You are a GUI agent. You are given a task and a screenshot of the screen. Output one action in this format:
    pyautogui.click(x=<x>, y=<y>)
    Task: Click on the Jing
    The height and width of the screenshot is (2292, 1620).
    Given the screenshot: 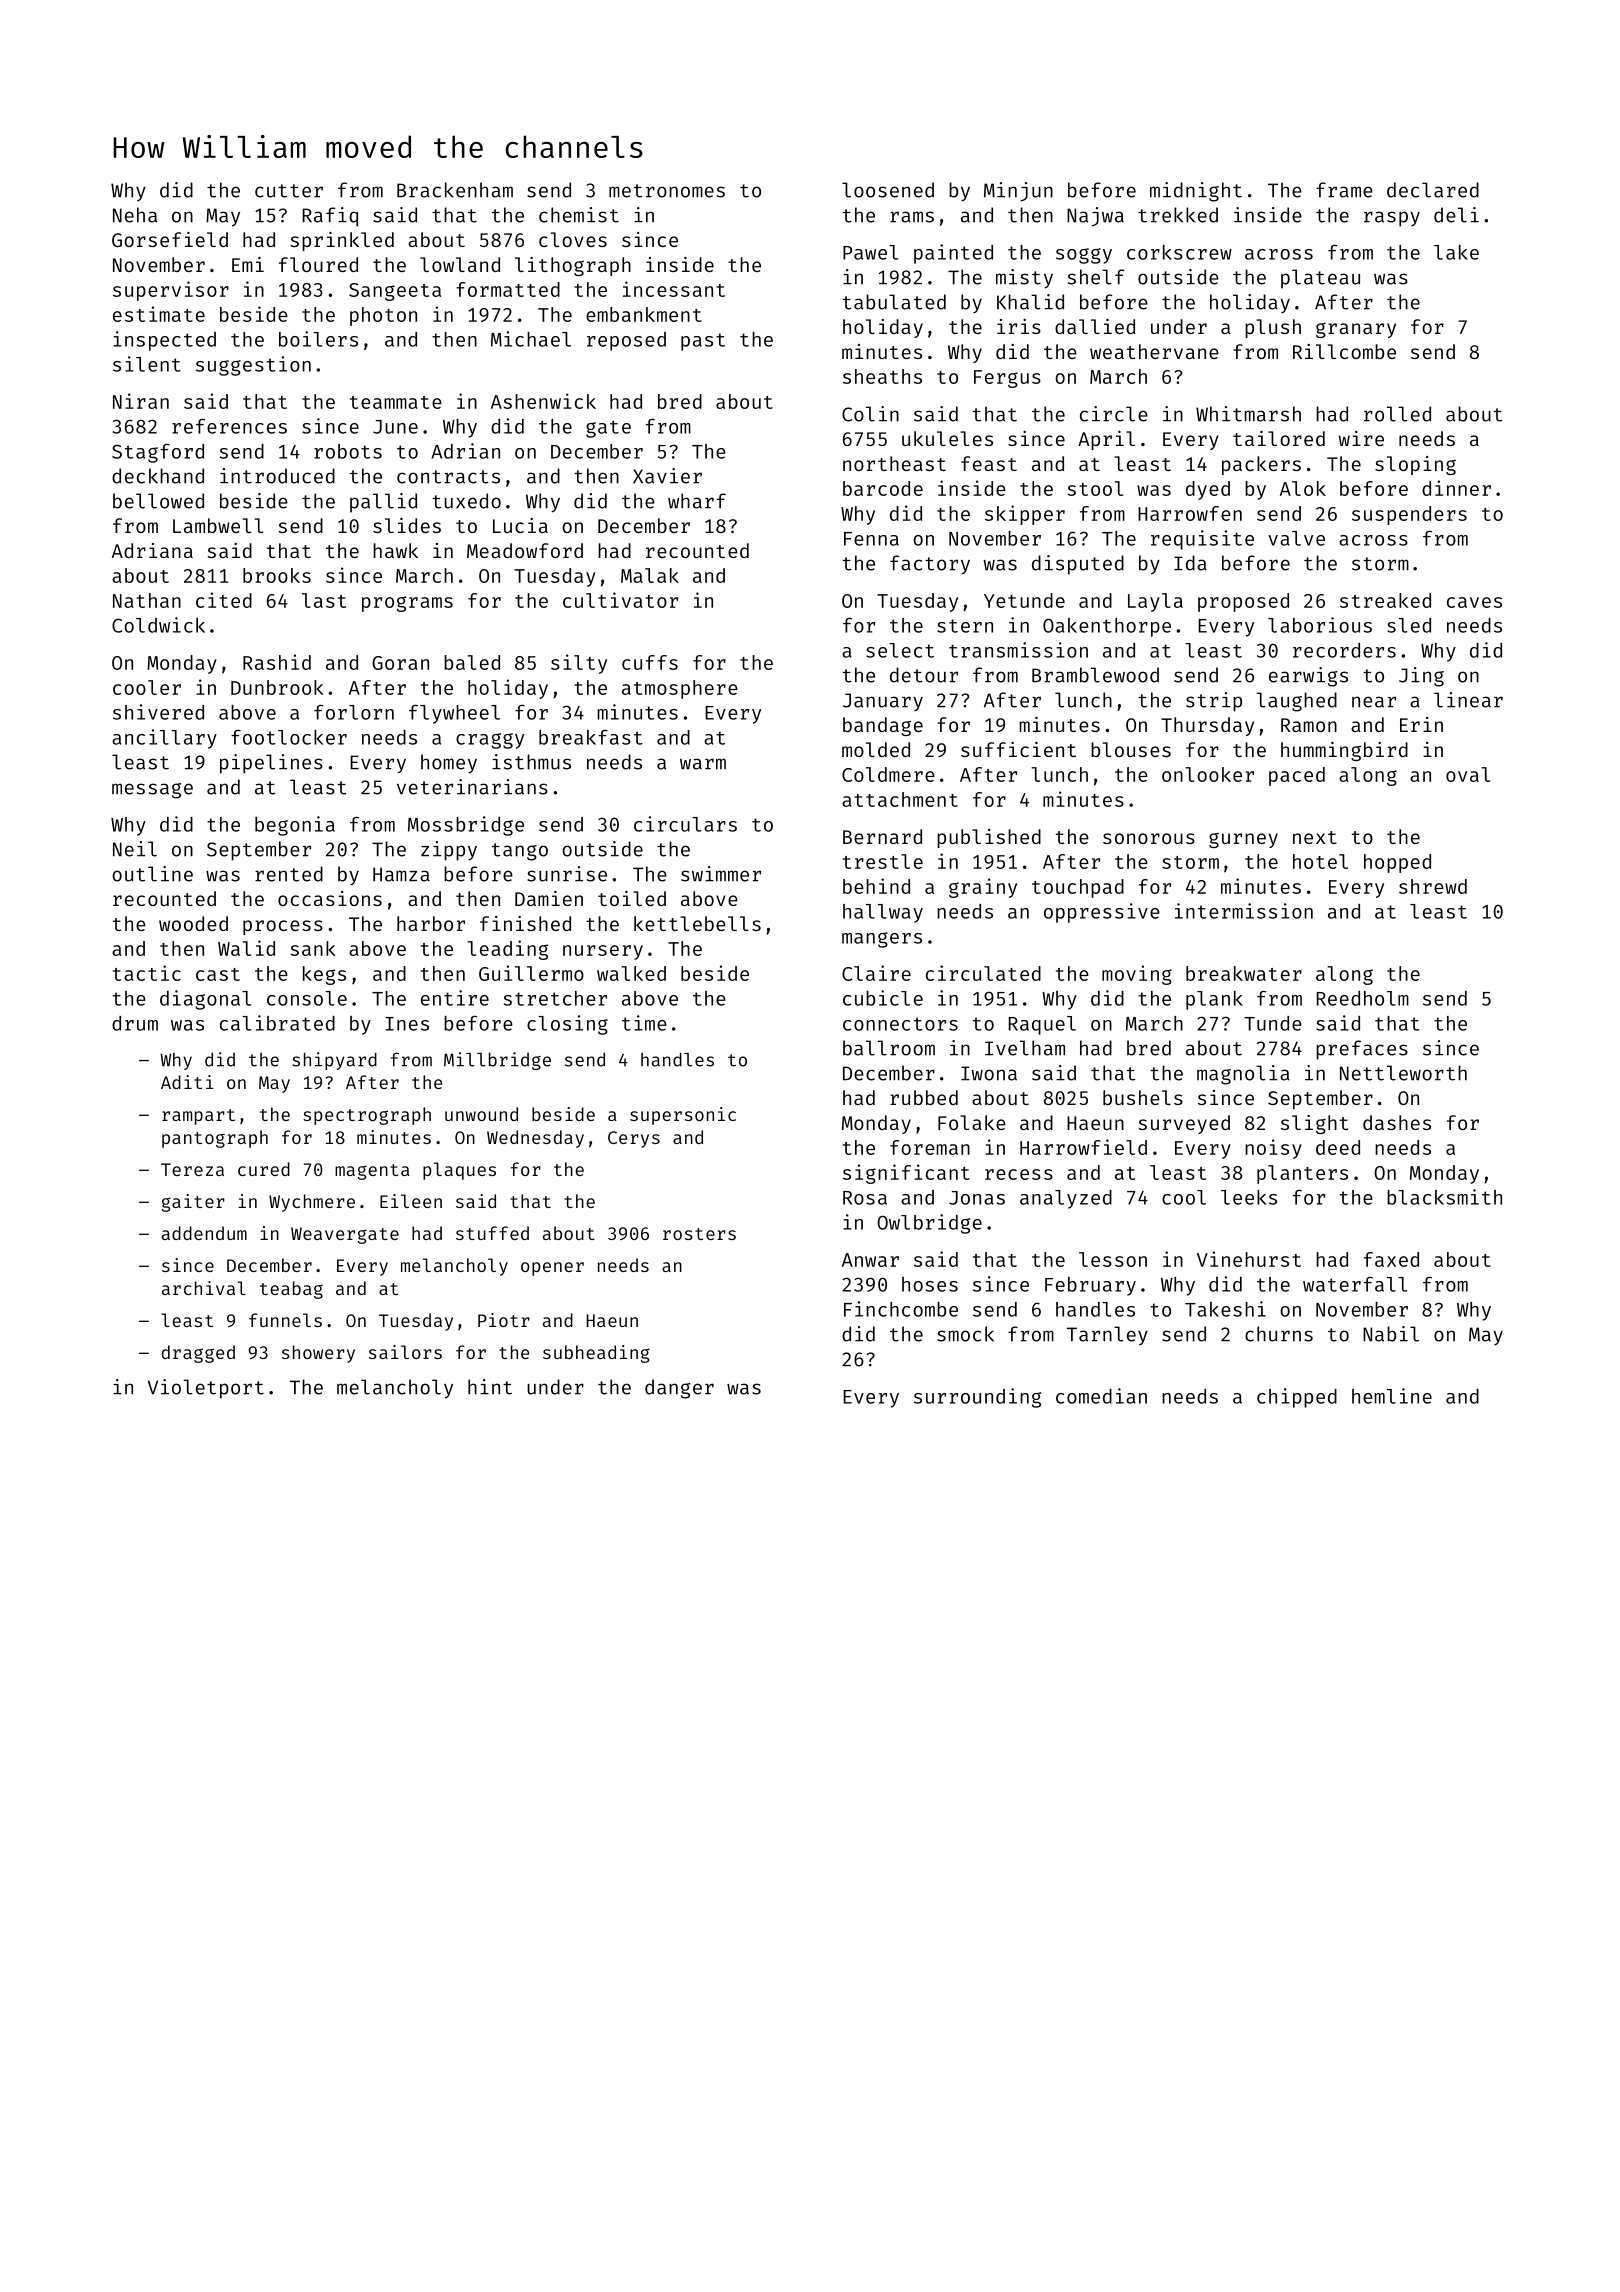 What is the action you would take?
    pyautogui.click(x=1421, y=677)
